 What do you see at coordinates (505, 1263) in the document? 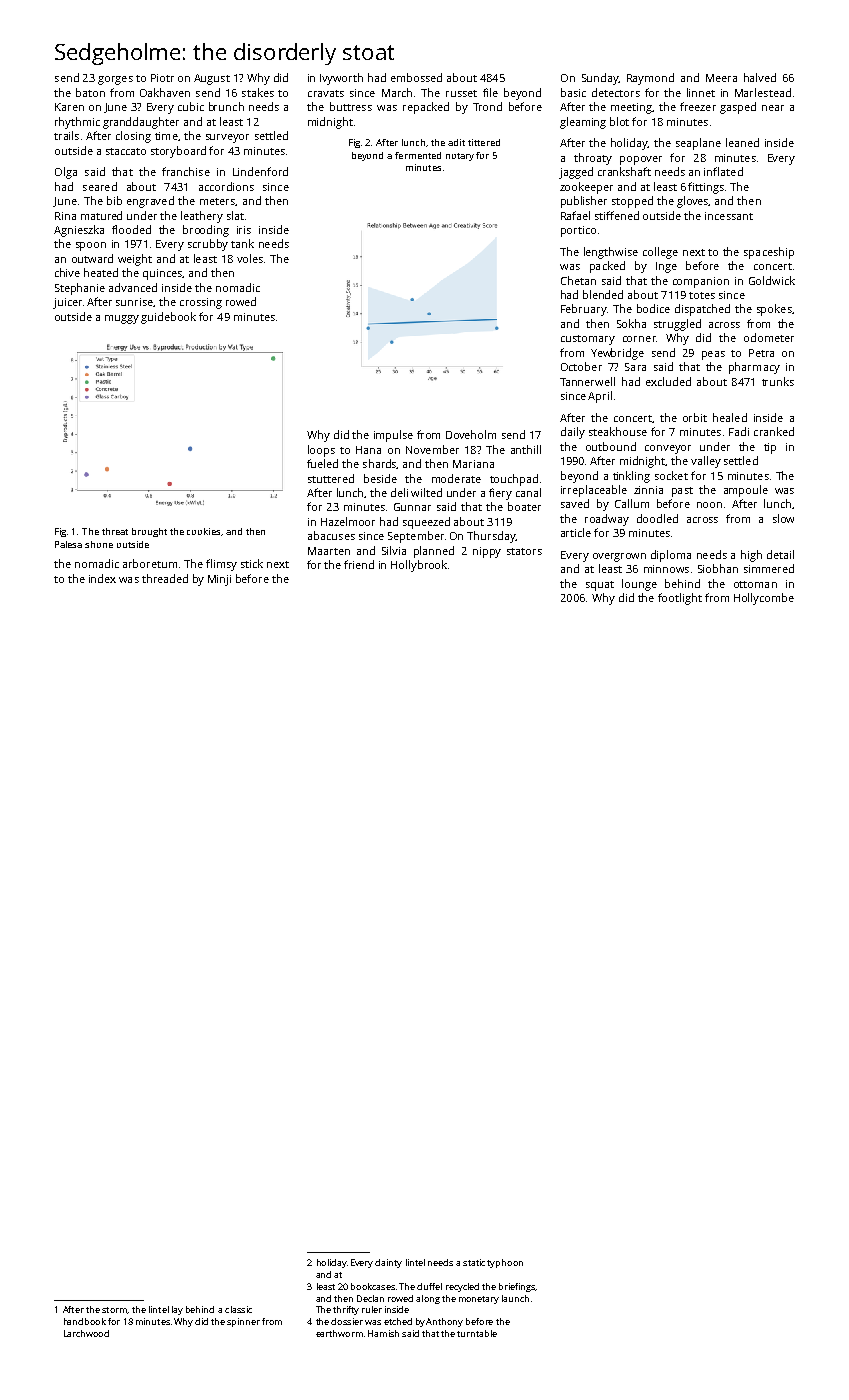
I see `typhoon` at bounding box center [505, 1263].
